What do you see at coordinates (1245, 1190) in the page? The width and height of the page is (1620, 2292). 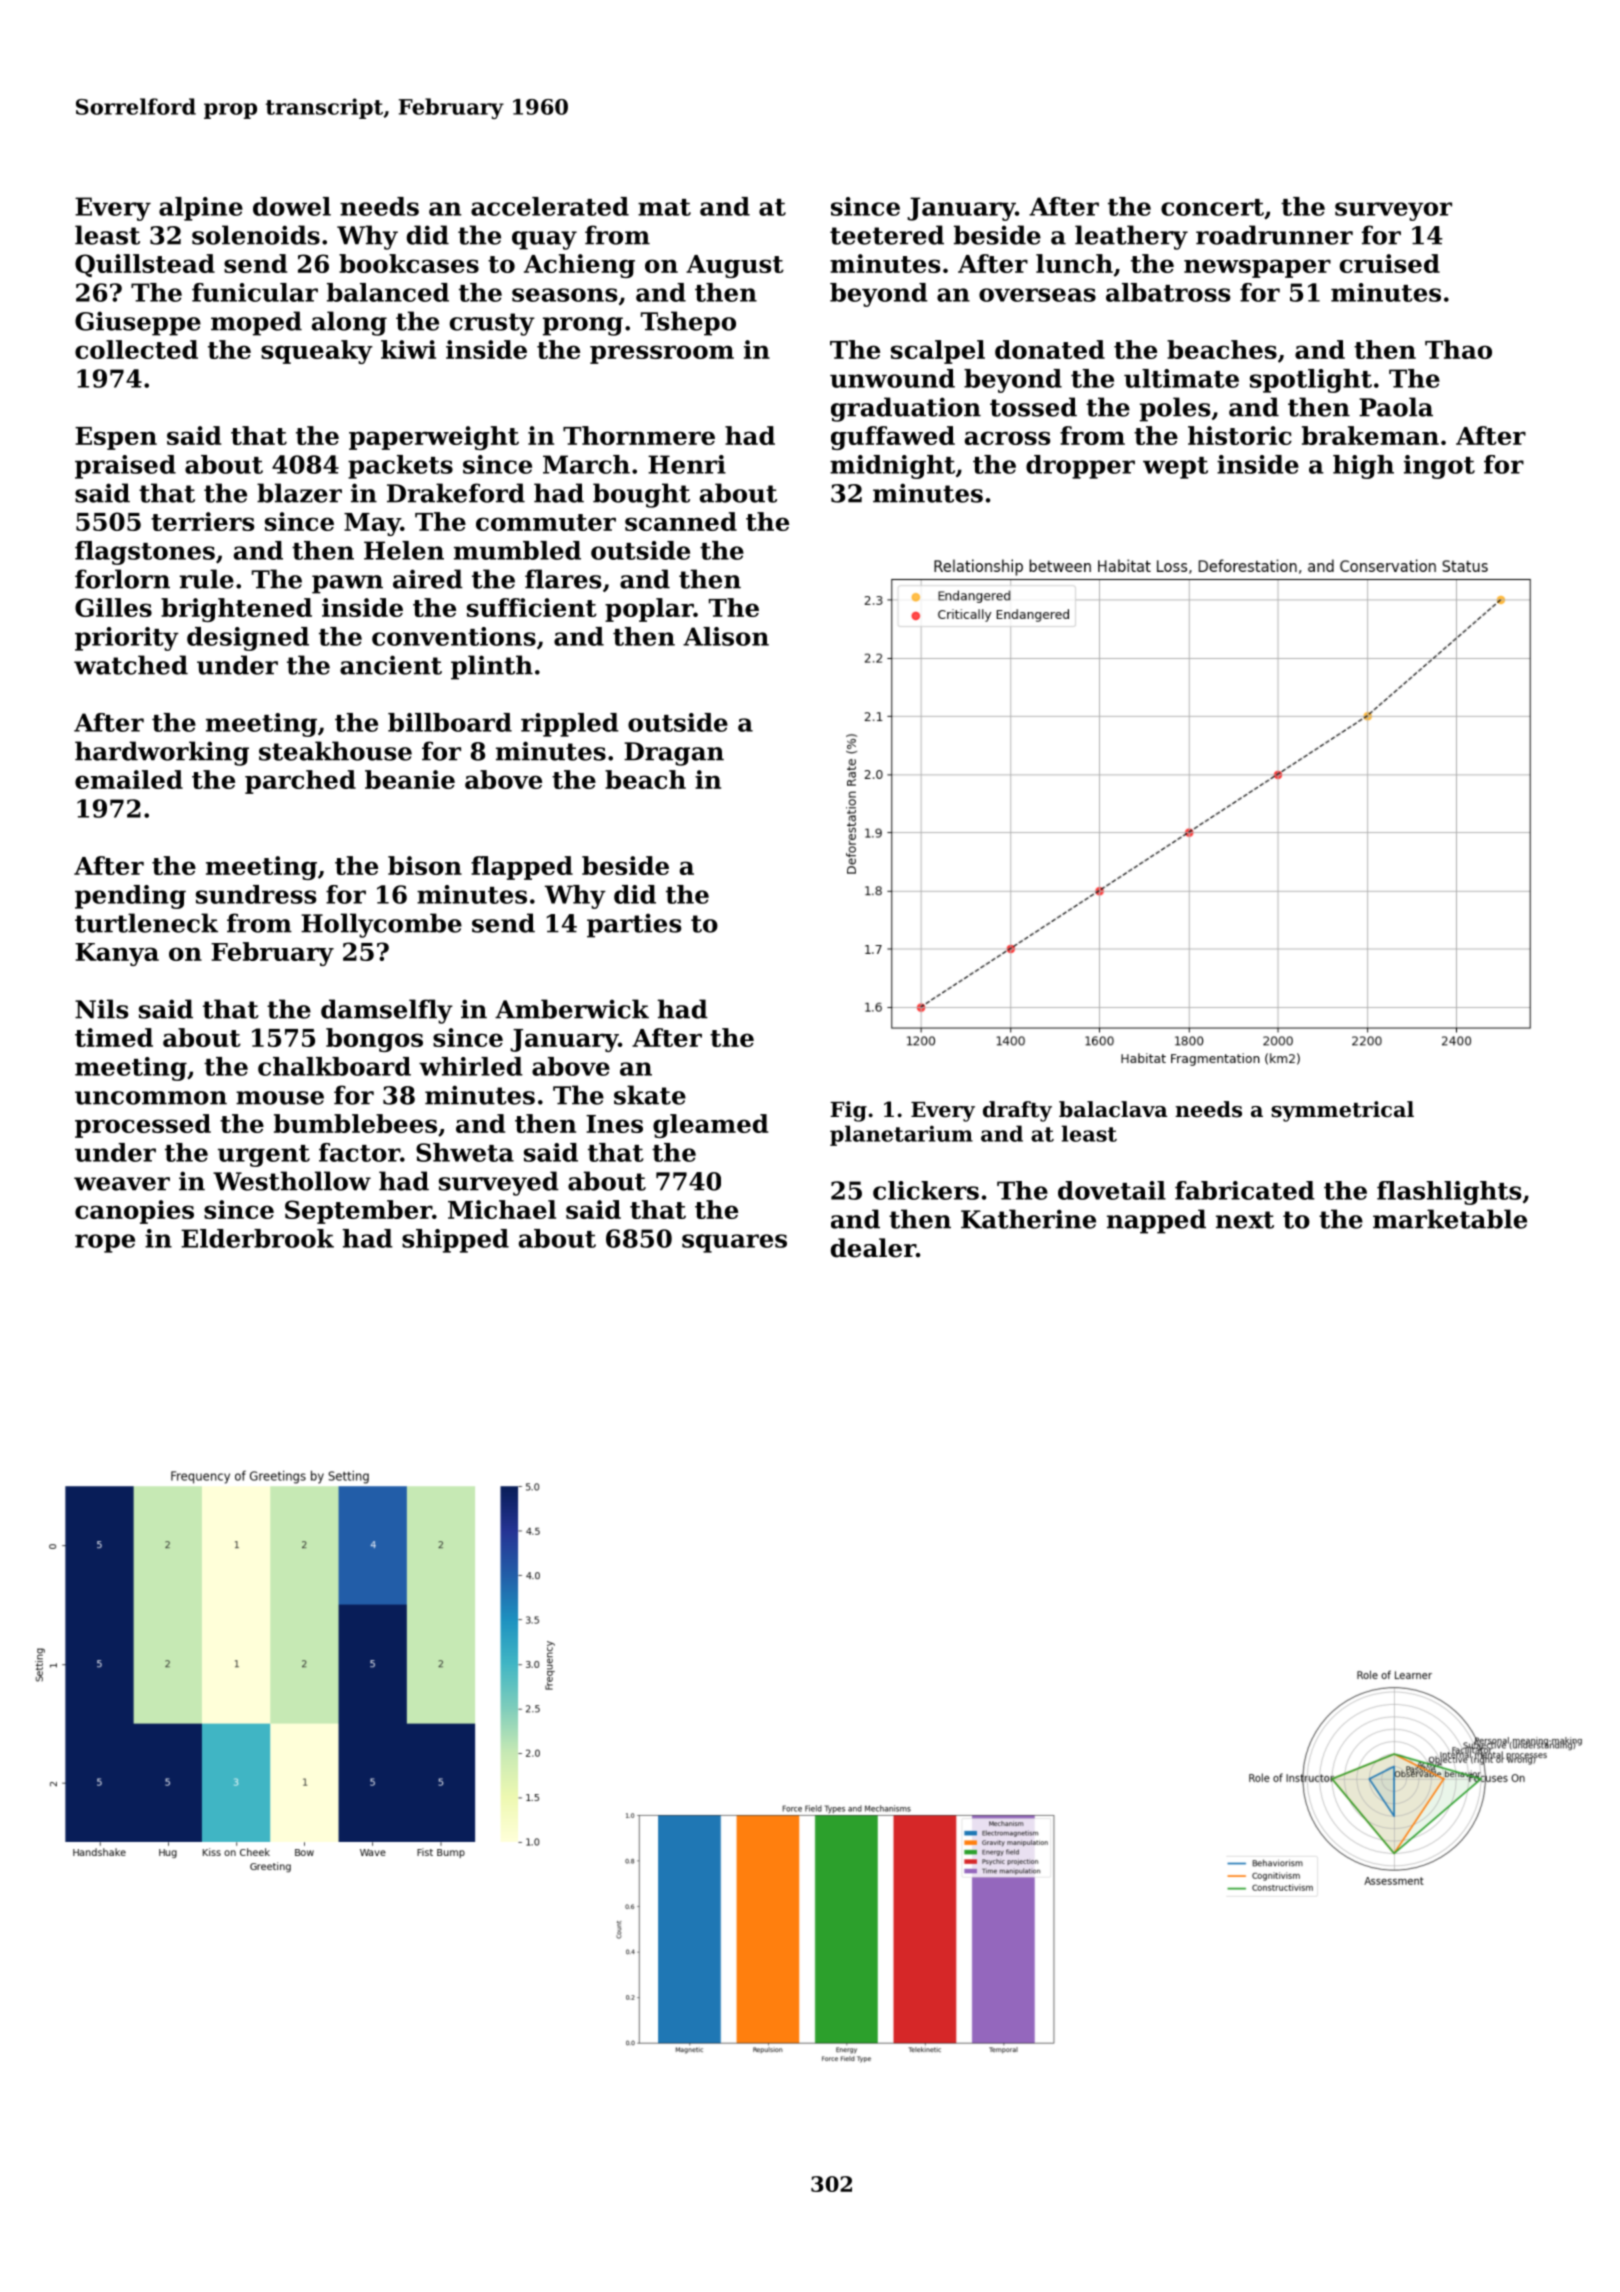 I see `fabricated` at bounding box center [1245, 1190].
